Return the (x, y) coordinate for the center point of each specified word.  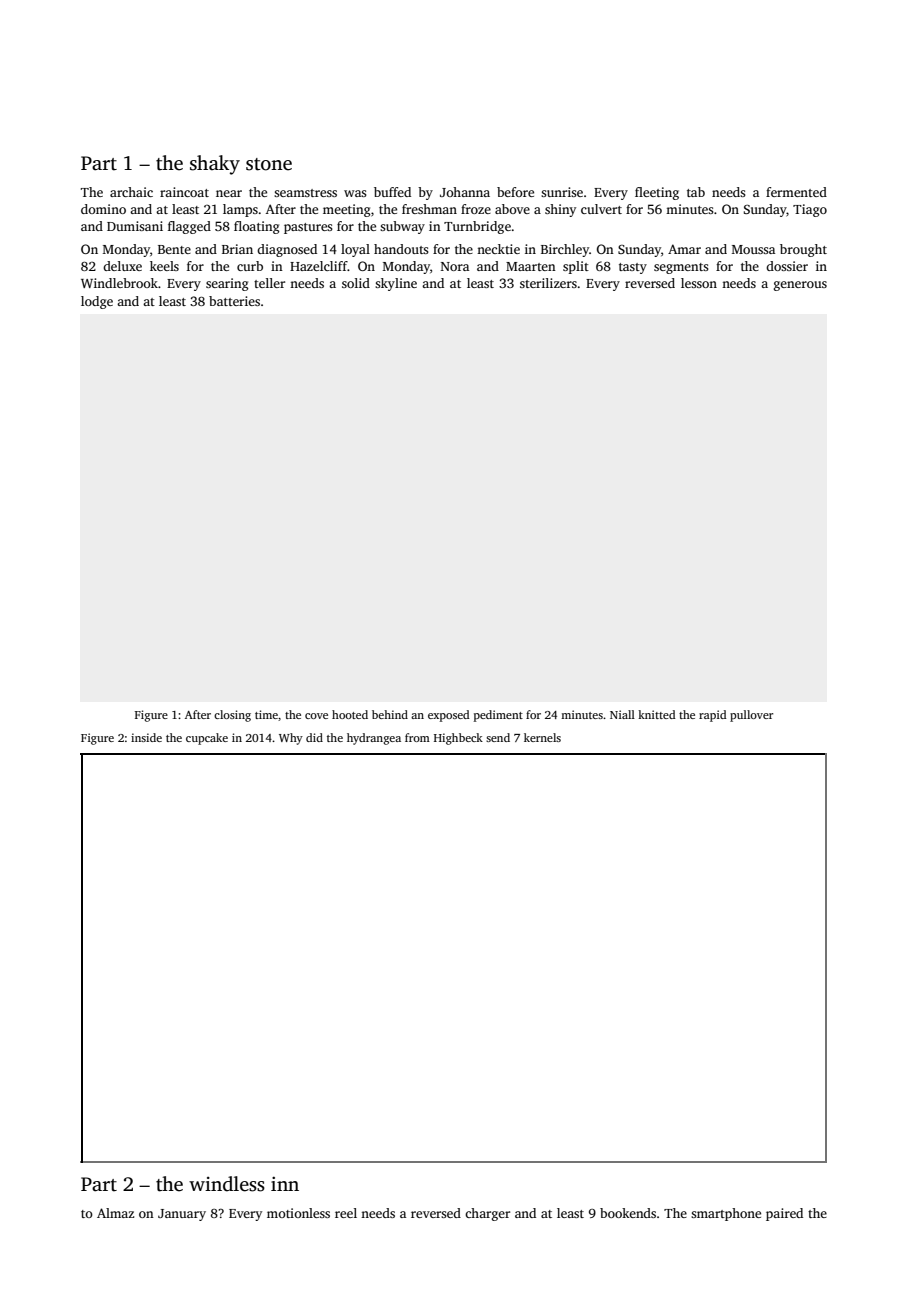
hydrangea (374, 739)
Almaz (115, 1213)
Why (291, 739)
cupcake (207, 739)
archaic (131, 192)
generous (800, 286)
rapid (713, 716)
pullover (751, 716)
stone (269, 164)
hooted (350, 714)
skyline (396, 284)
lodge (97, 302)
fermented (796, 192)
